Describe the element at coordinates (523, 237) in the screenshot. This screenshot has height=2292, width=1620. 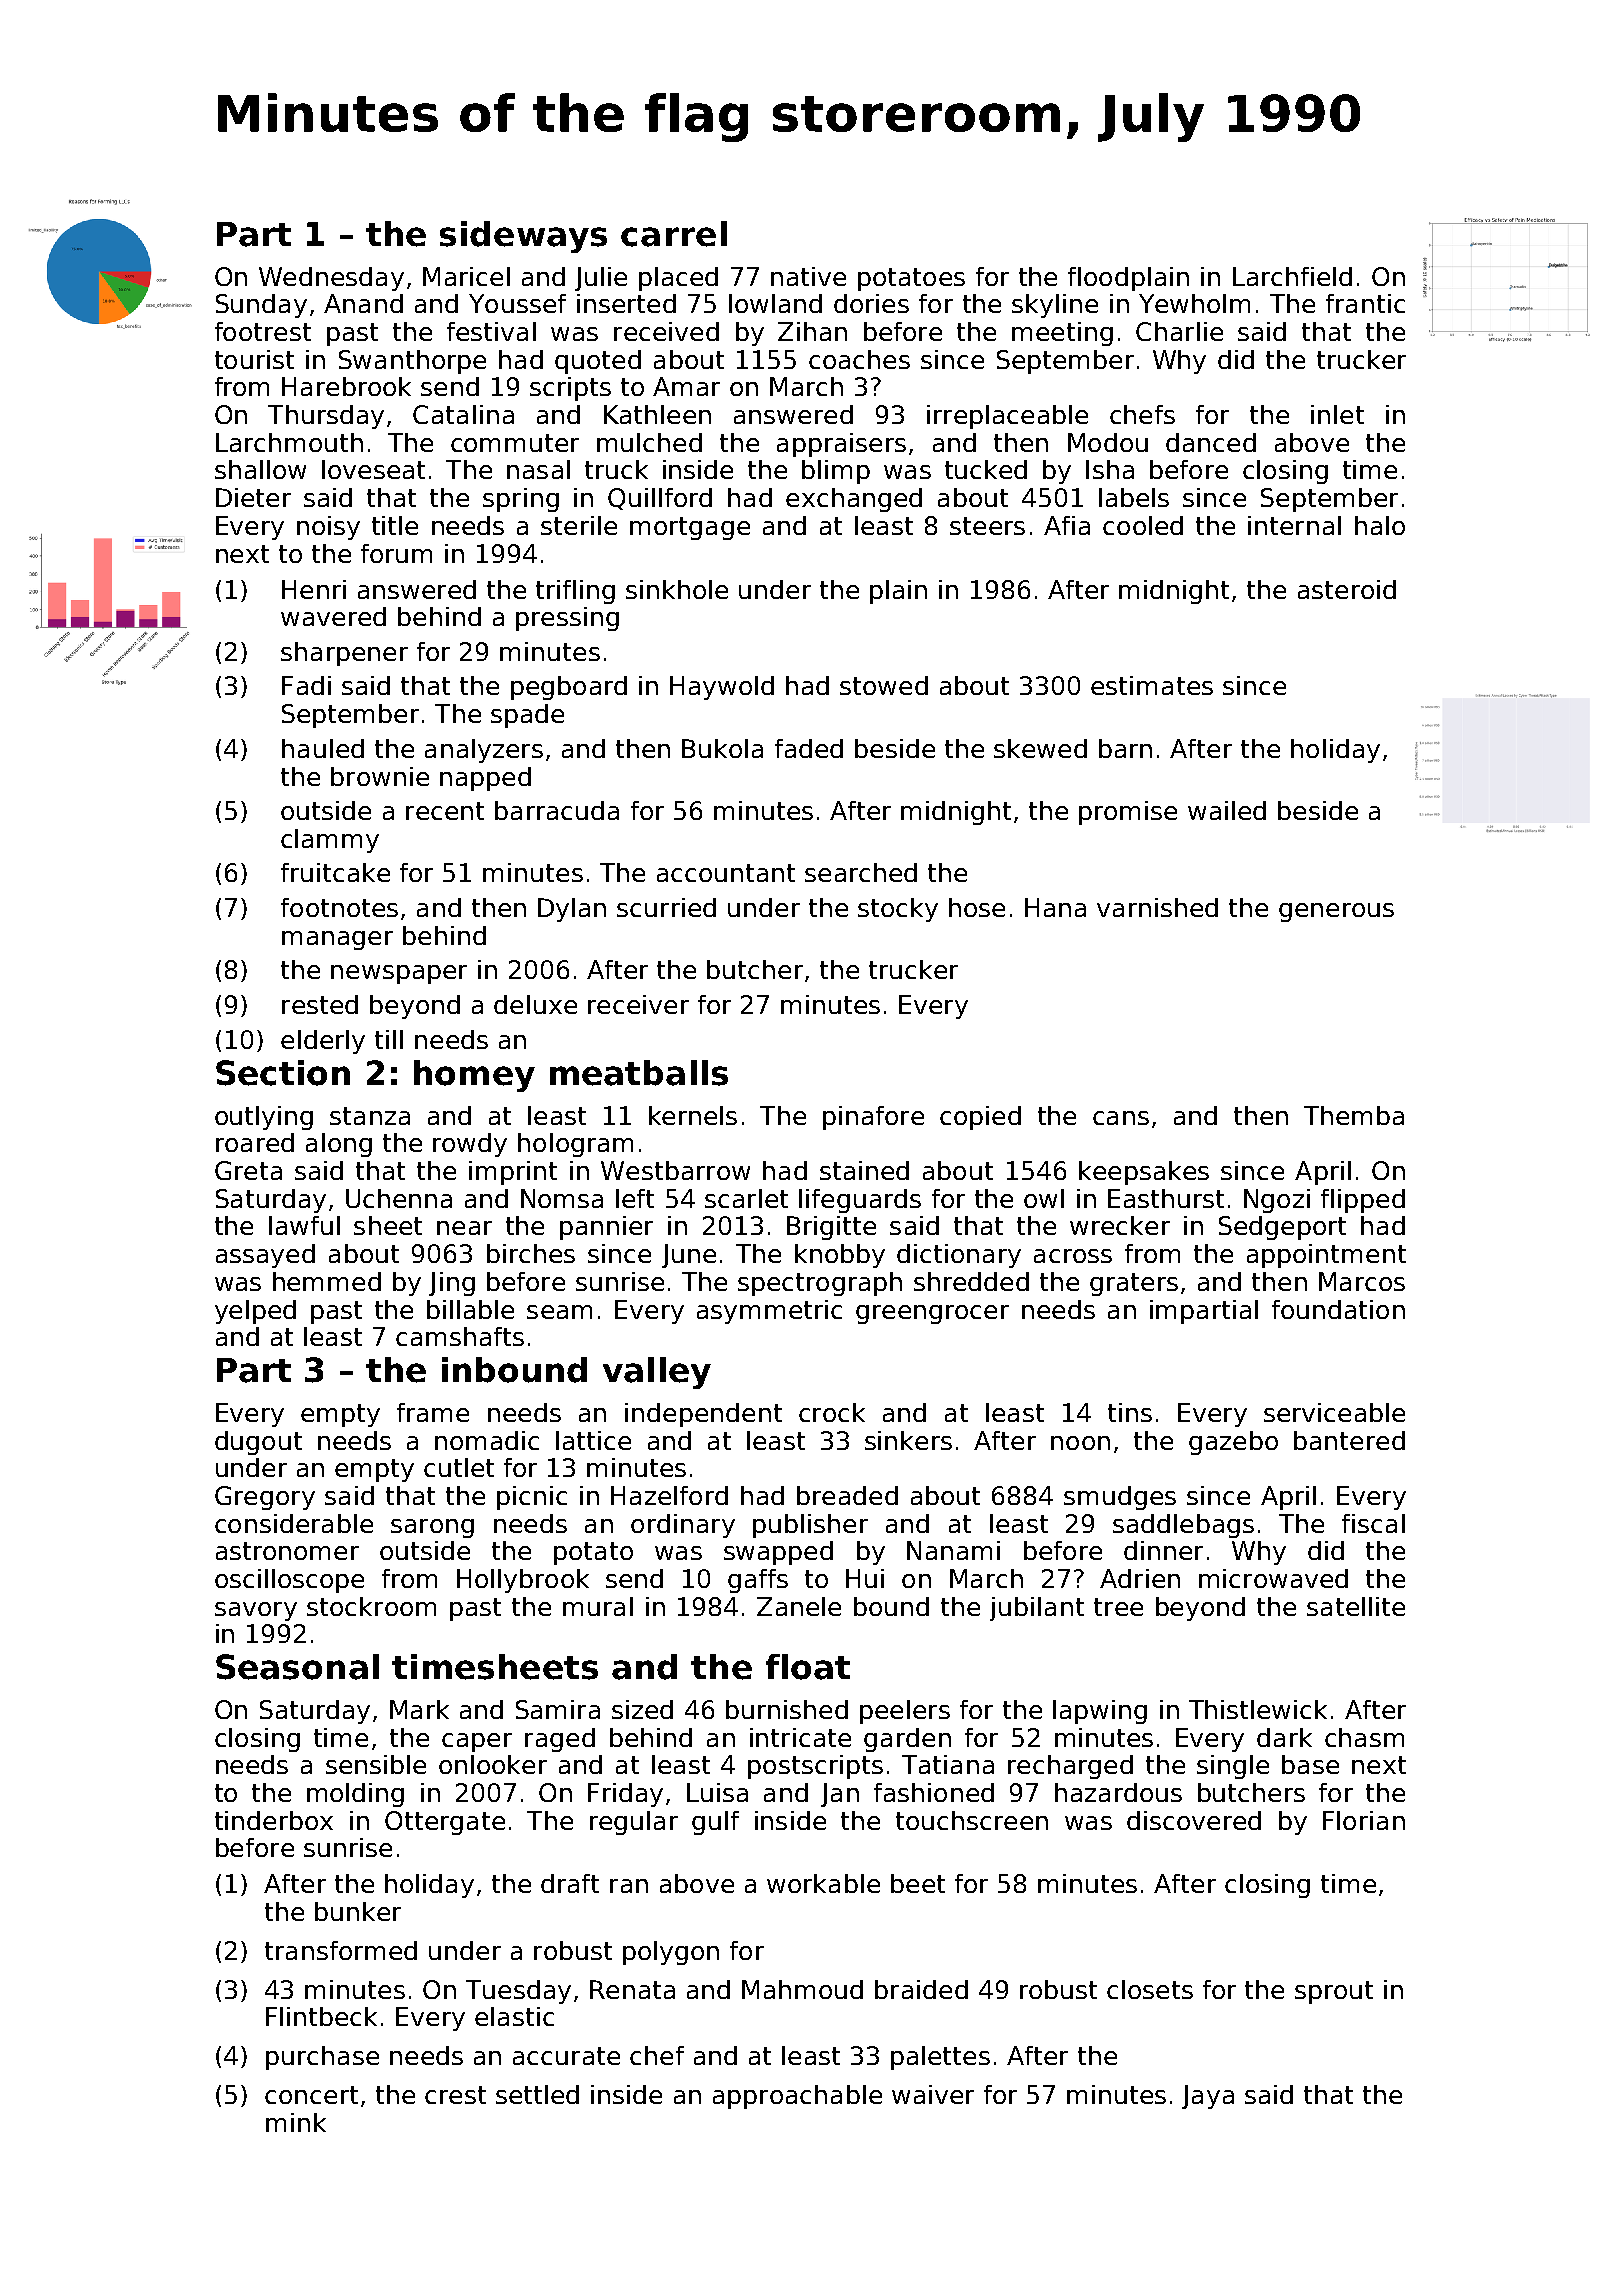
I see `sideways` at that location.
